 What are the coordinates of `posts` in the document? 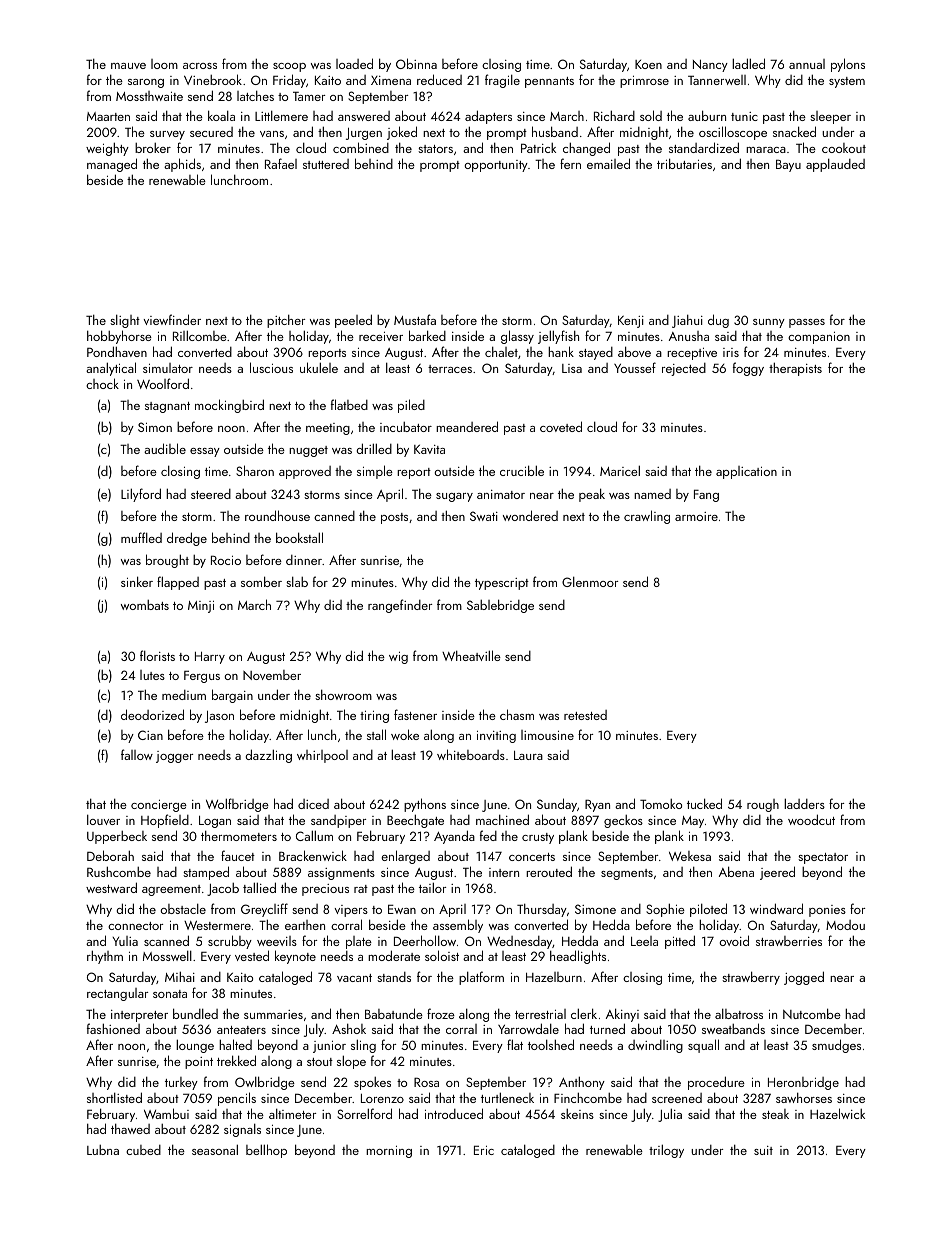 It's located at (394, 518).
